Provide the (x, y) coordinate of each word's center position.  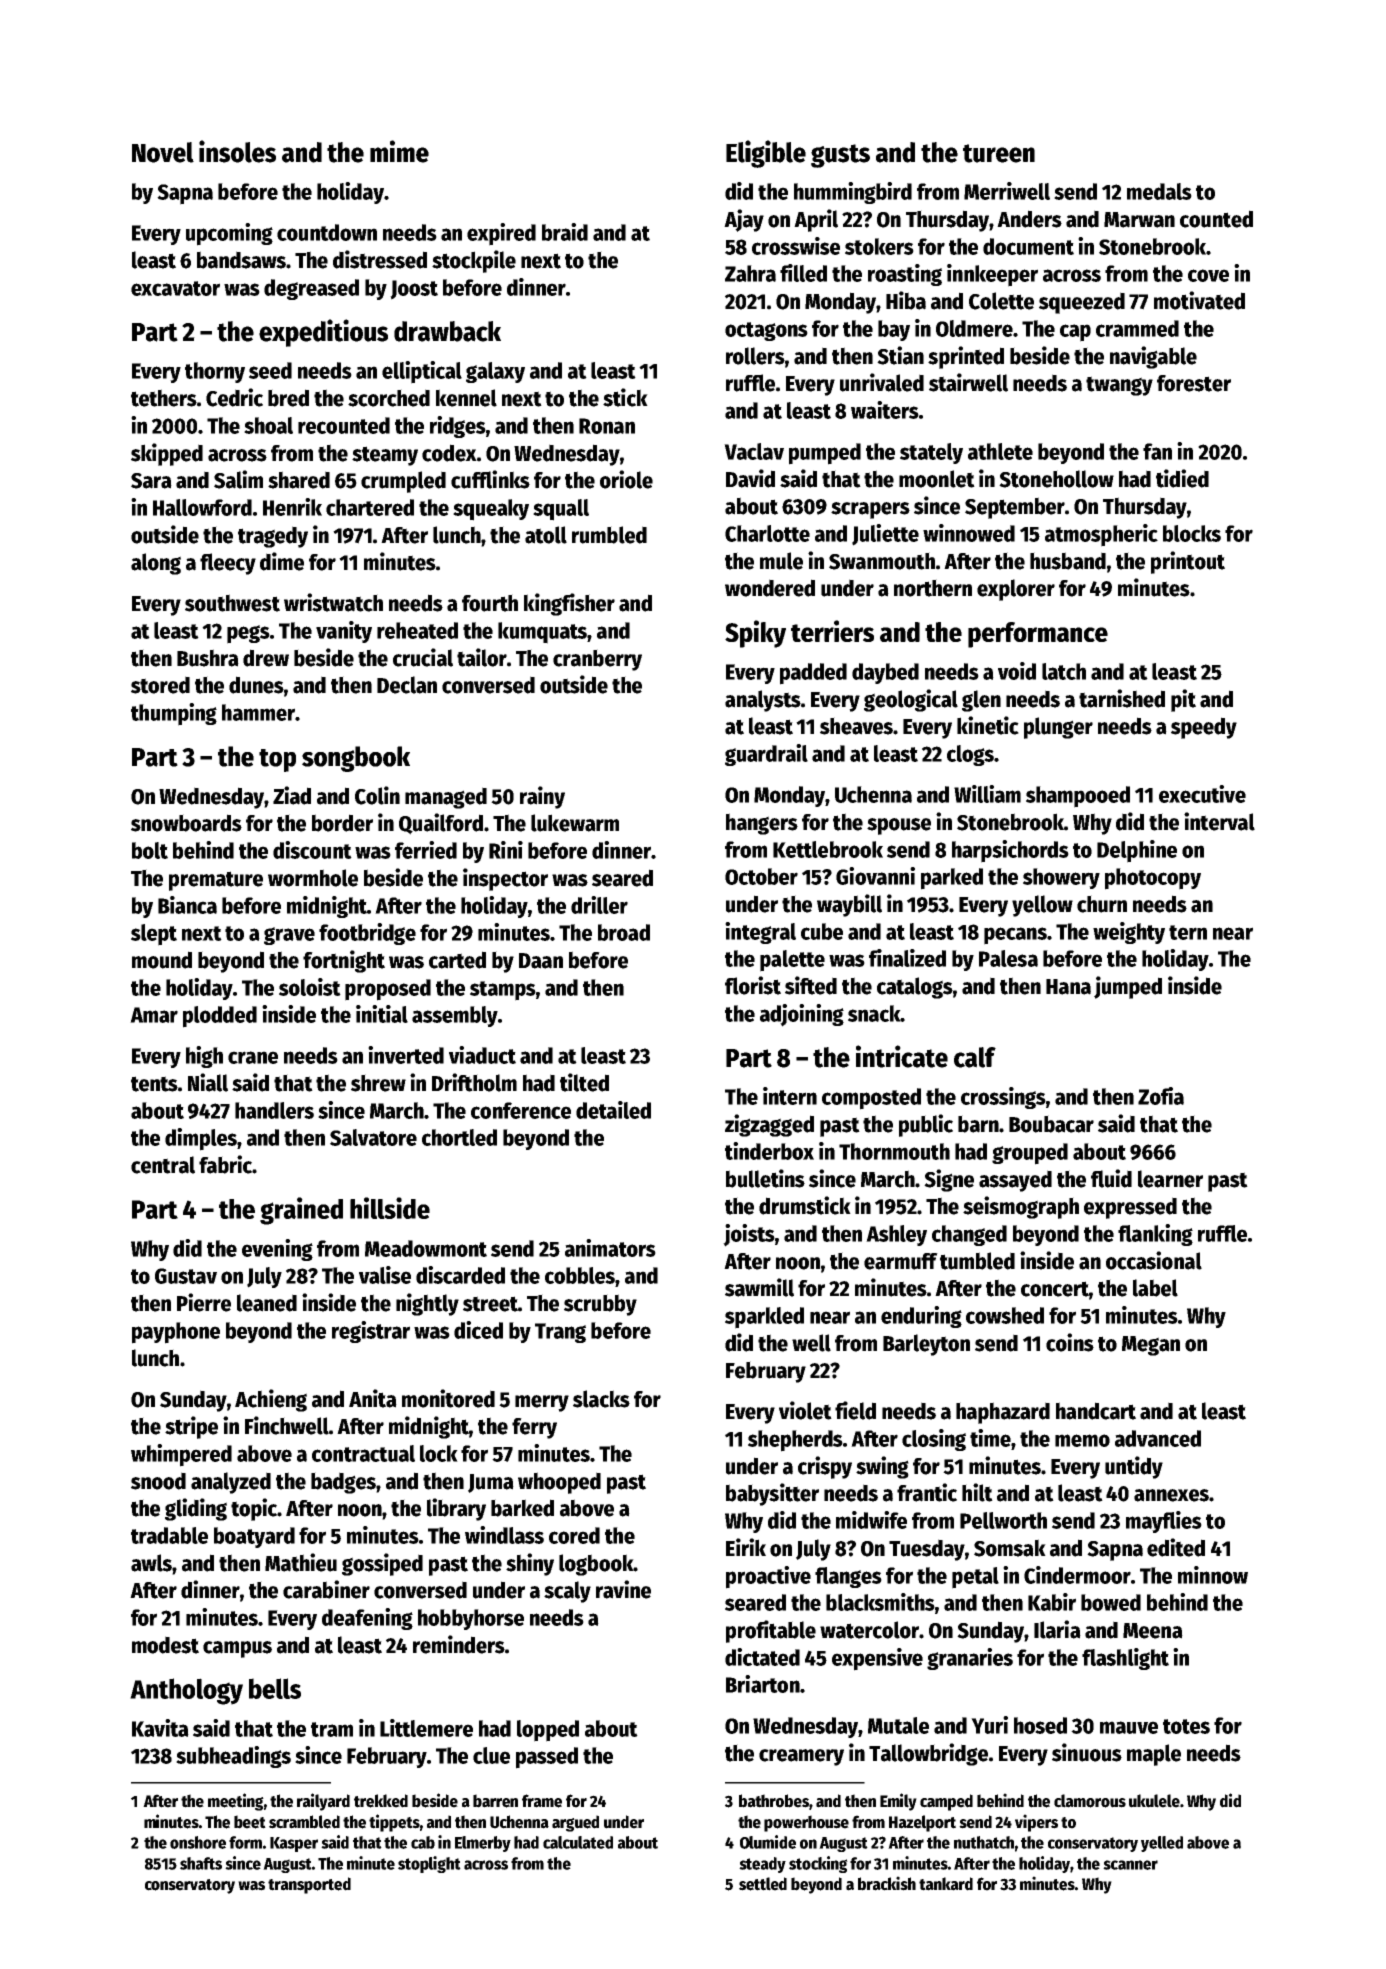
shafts (201, 1863)
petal (975, 1578)
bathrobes (774, 1802)
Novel (163, 152)
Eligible (766, 154)
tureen (999, 153)
